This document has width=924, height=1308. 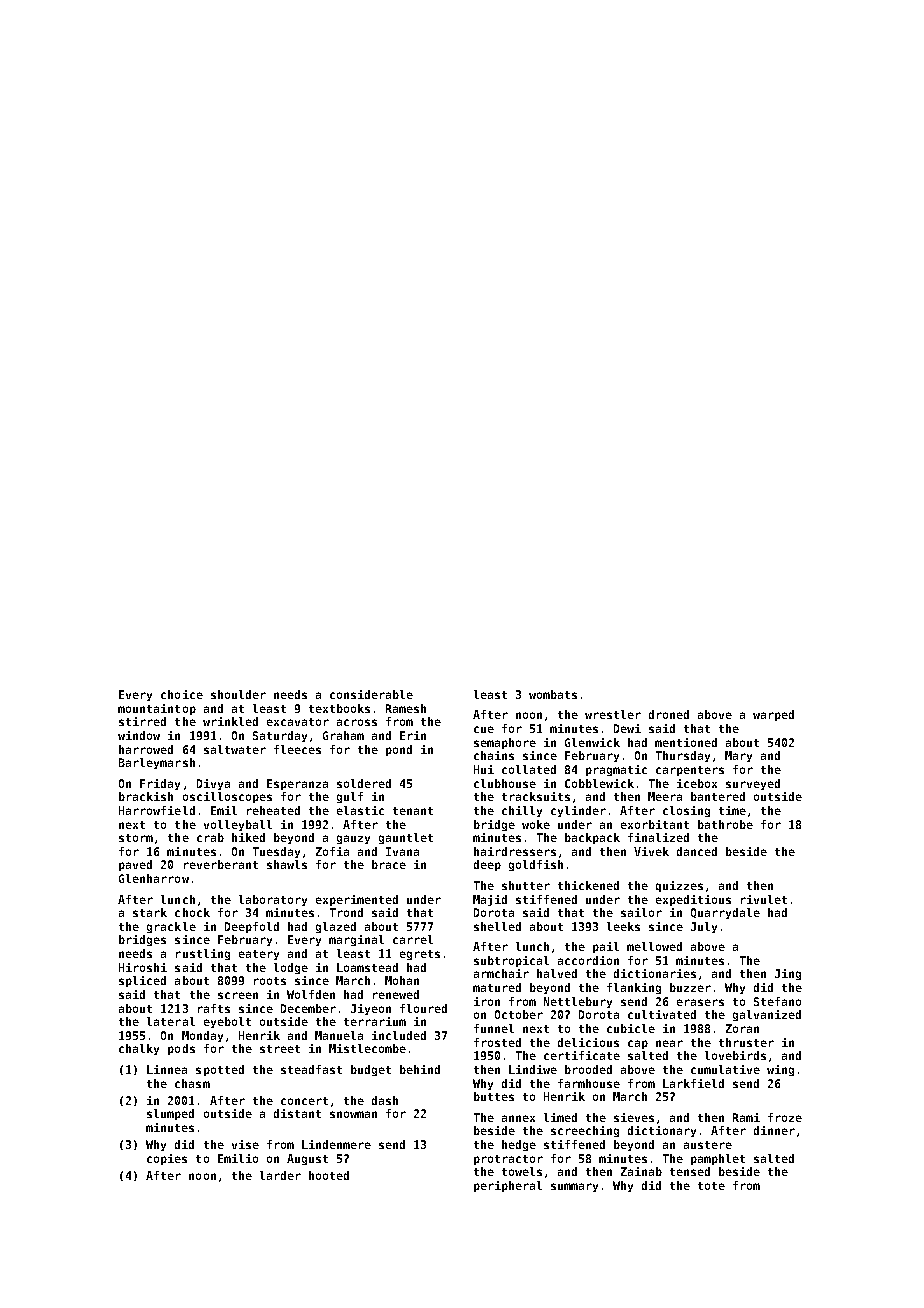 What do you see at coordinates (711, 1186) in the document?
I see `tote` at bounding box center [711, 1186].
